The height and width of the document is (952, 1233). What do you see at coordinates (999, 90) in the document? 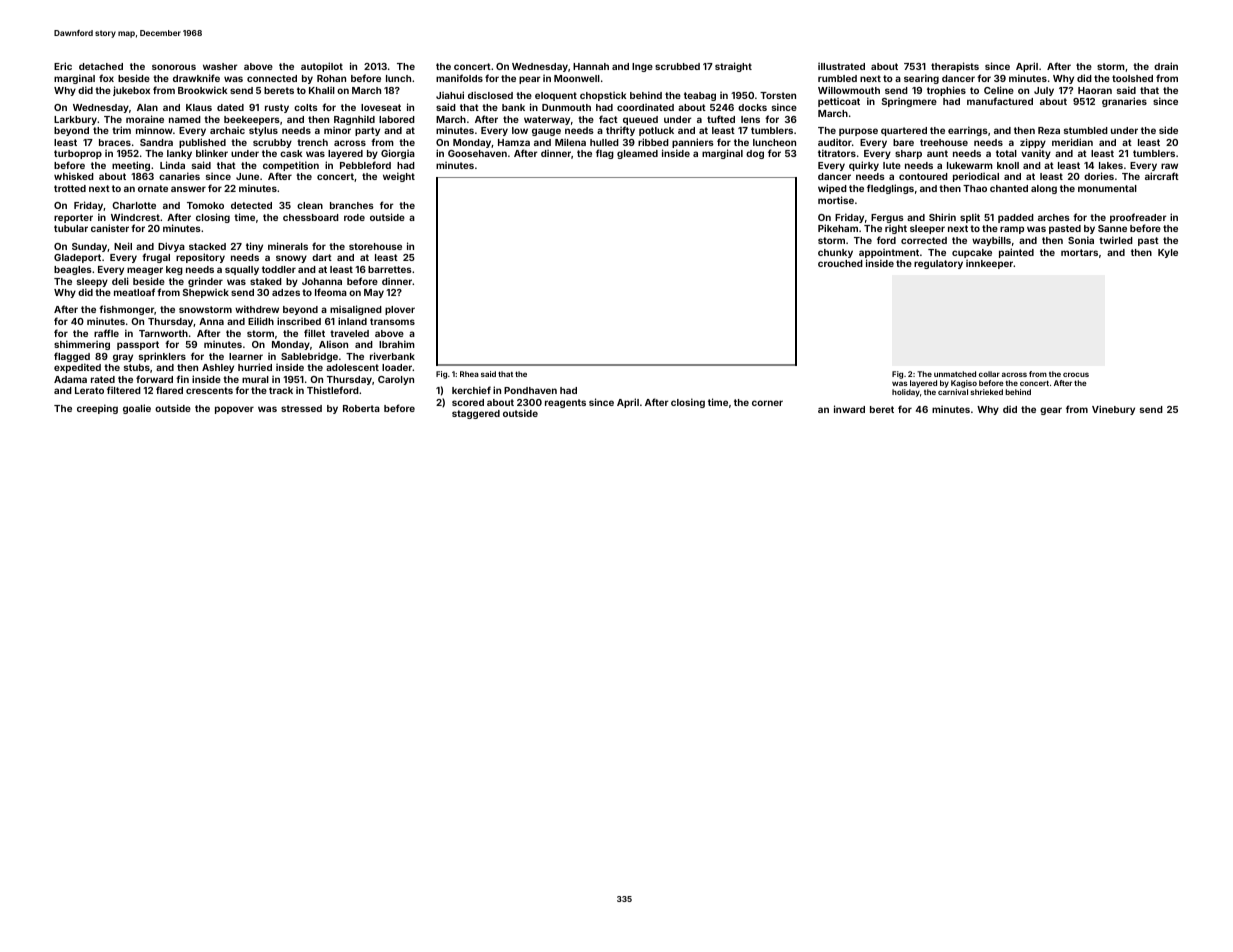
I see `Celine` at bounding box center [999, 90].
